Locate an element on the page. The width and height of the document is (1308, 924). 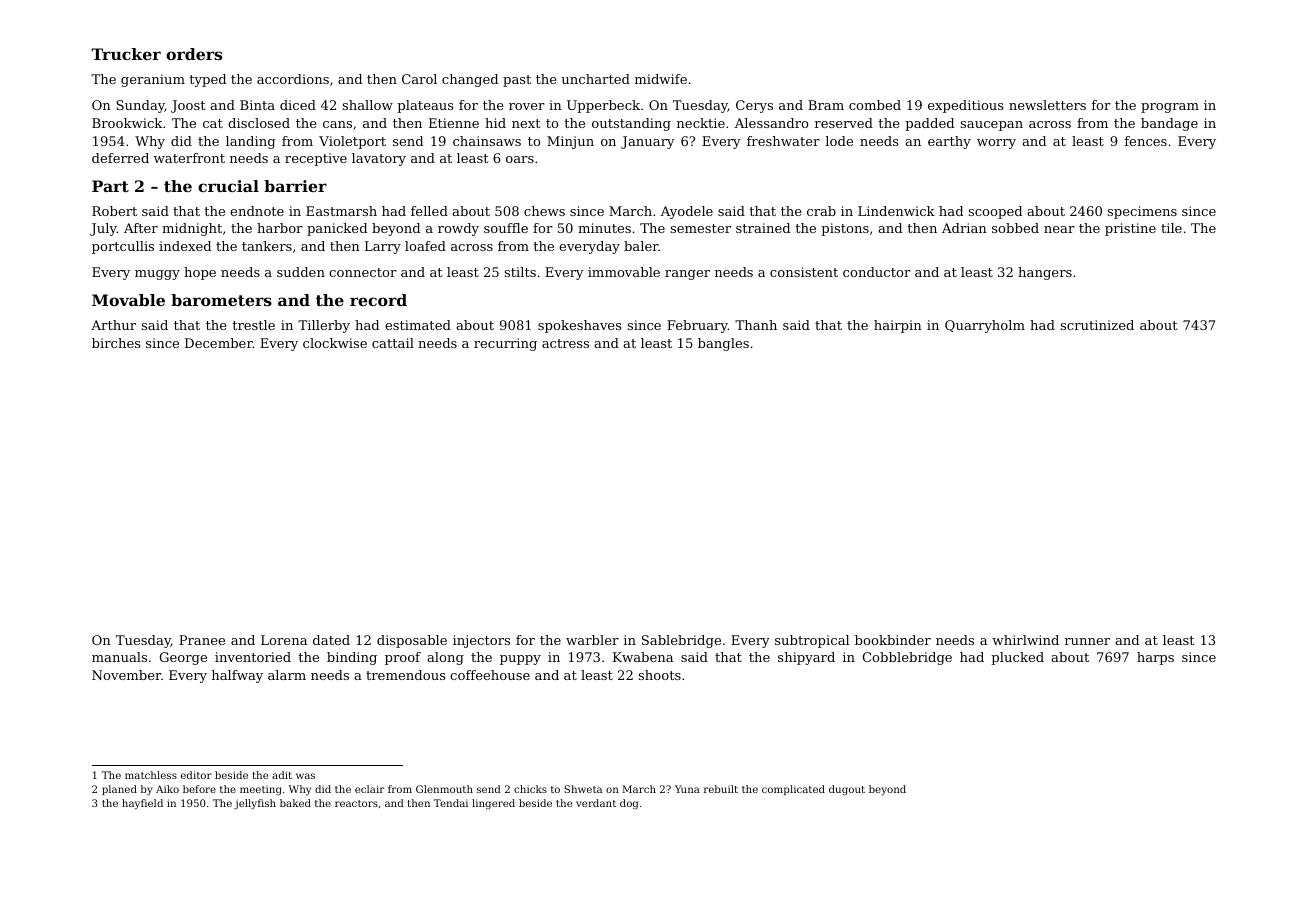
November is located at coordinates (126, 675).
